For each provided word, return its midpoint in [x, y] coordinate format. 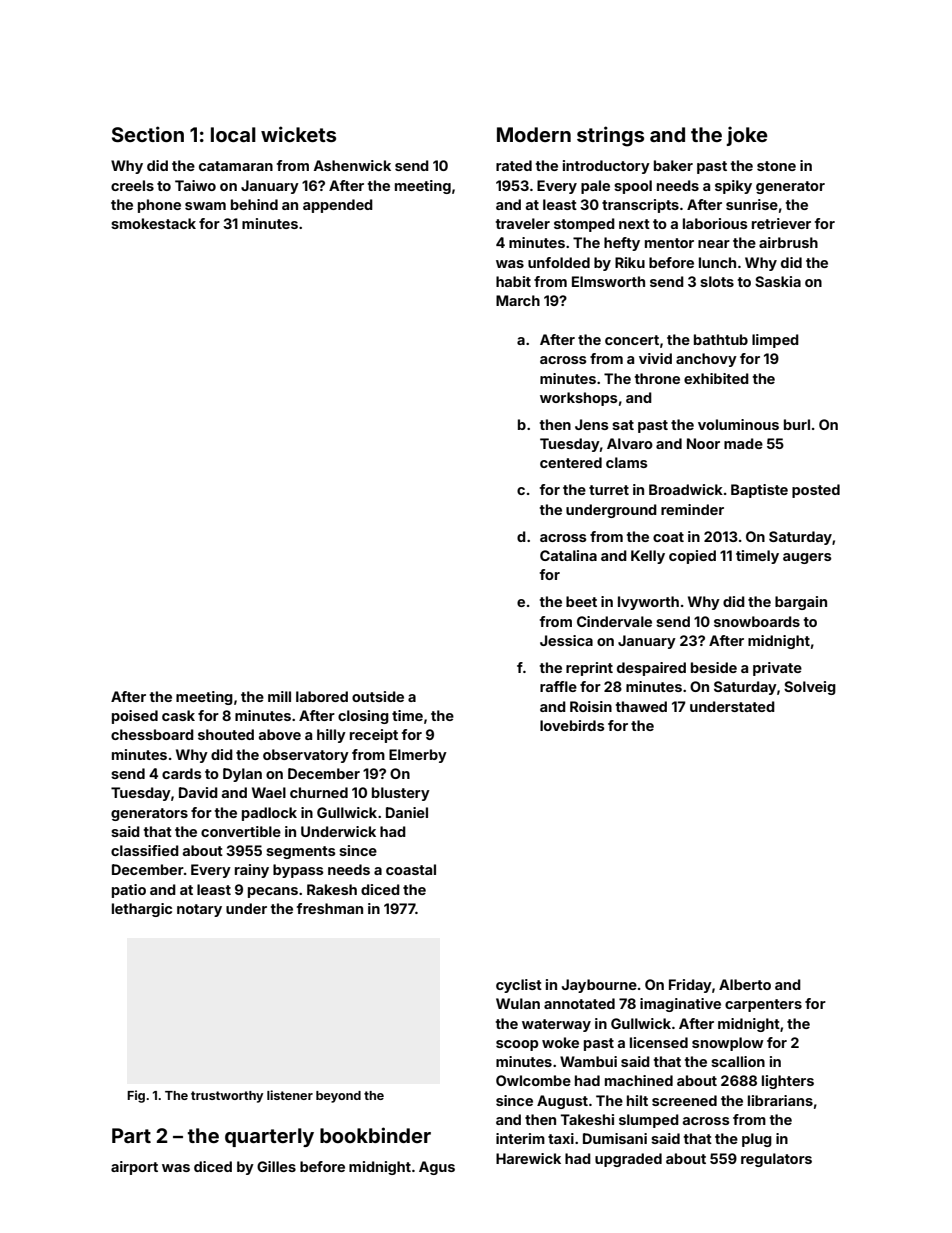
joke [747, 136]
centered [571, 462]
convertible [241, 831]
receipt [374, 736]
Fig [136, 1096]
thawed [641, 706]
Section [148, 134]
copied [692, 557]
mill [279, 696]
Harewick [528, 1158]
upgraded [628, 1160]
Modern [534, 134]
